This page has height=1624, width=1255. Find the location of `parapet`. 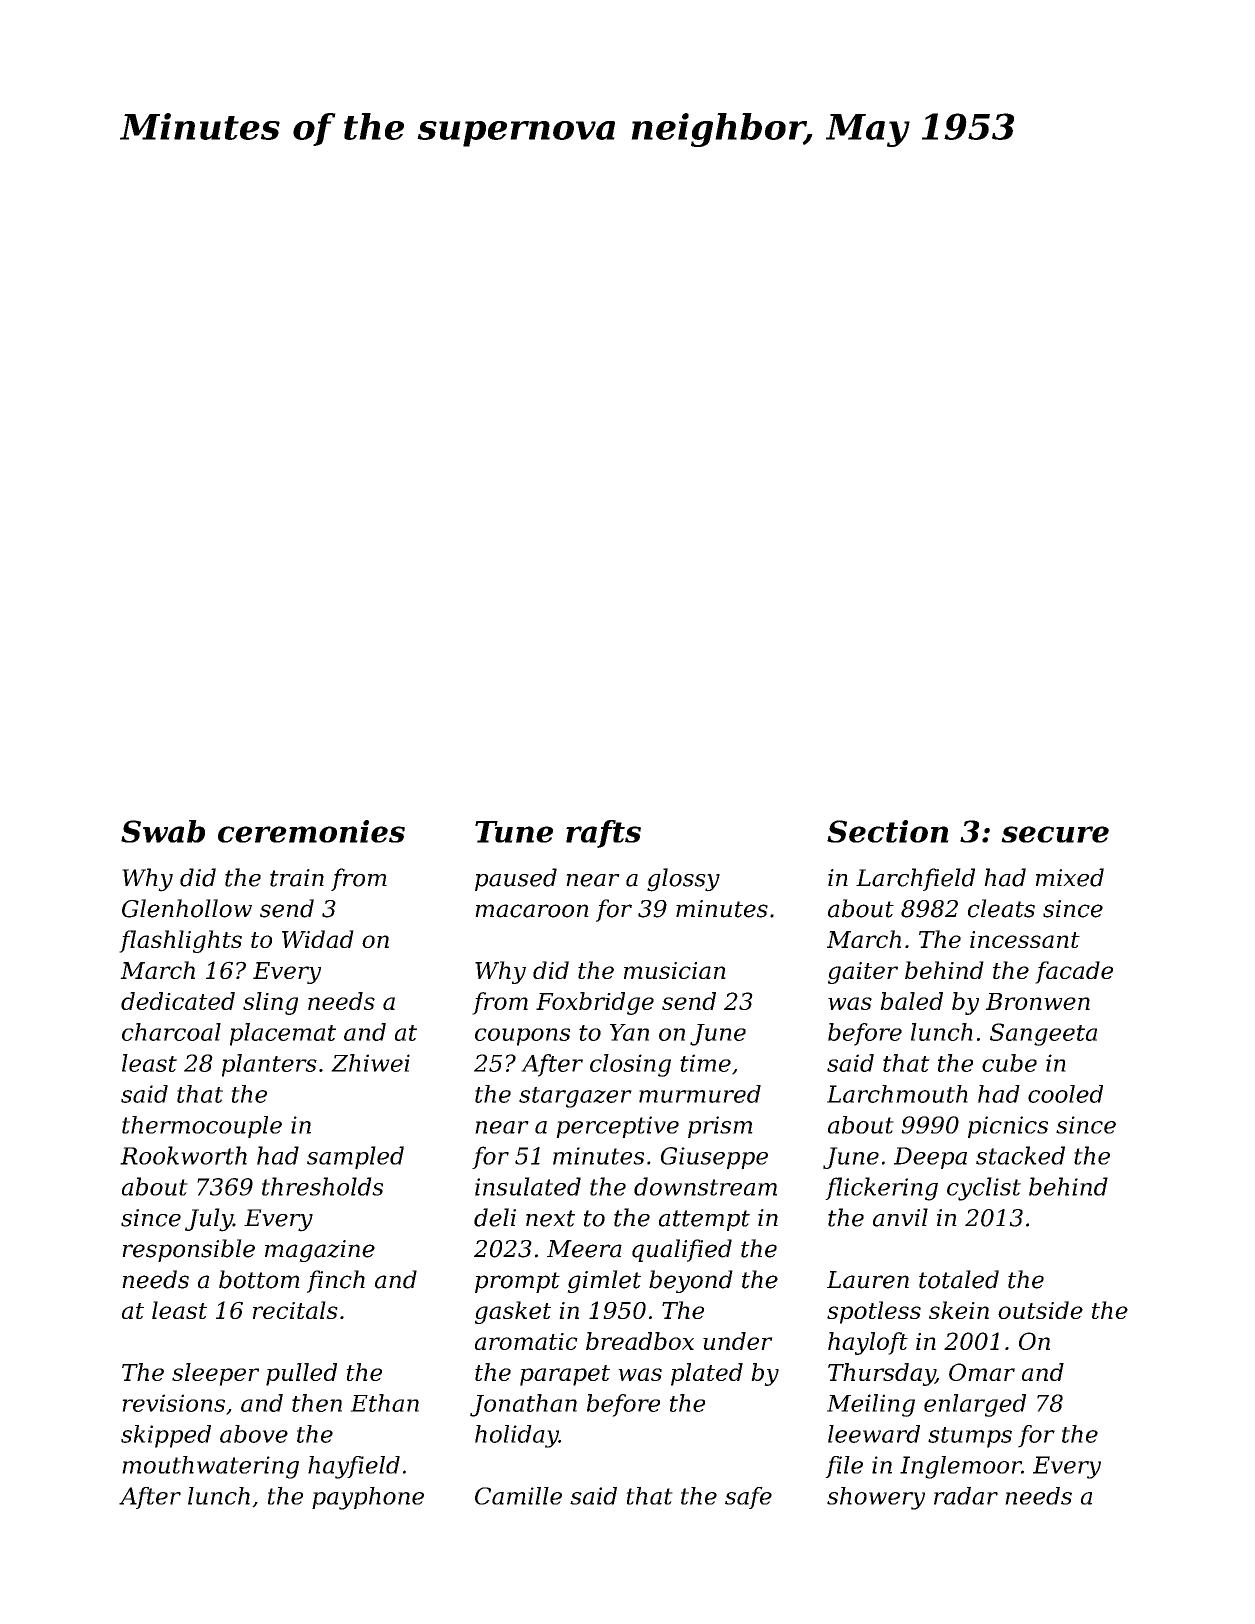

parapet is located at coordinates (565, 1375).
